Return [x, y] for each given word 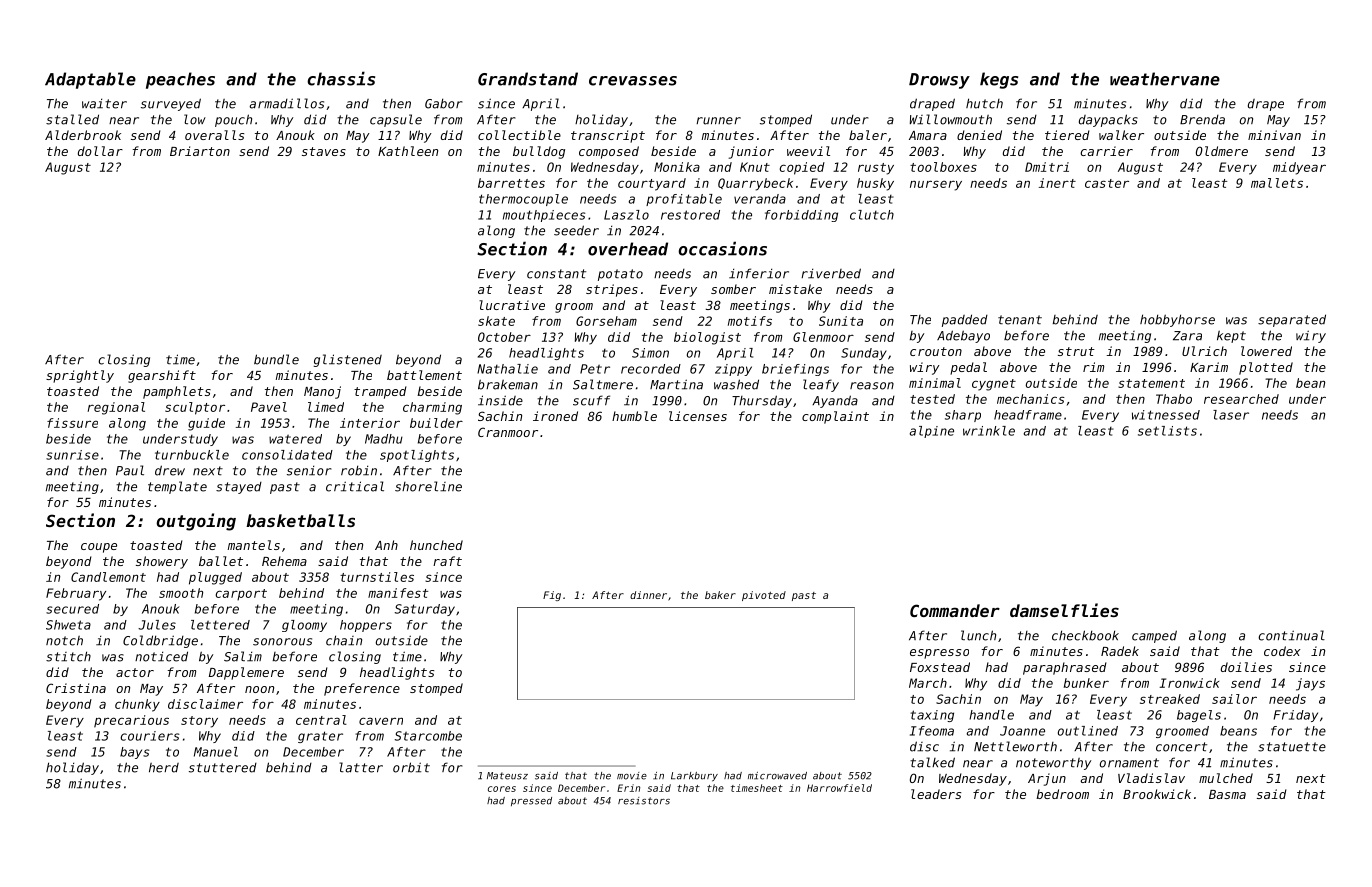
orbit [411, 767]
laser [1231, 415]
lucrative [512, 305]
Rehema [284, 561]
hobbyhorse [1177, 320]
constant [556, 274]
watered [295, 439]
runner [718, 121]
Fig [552, 596]
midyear [1299, 168]
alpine [932, 432]
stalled [72, 119]
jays [1310, 684]
